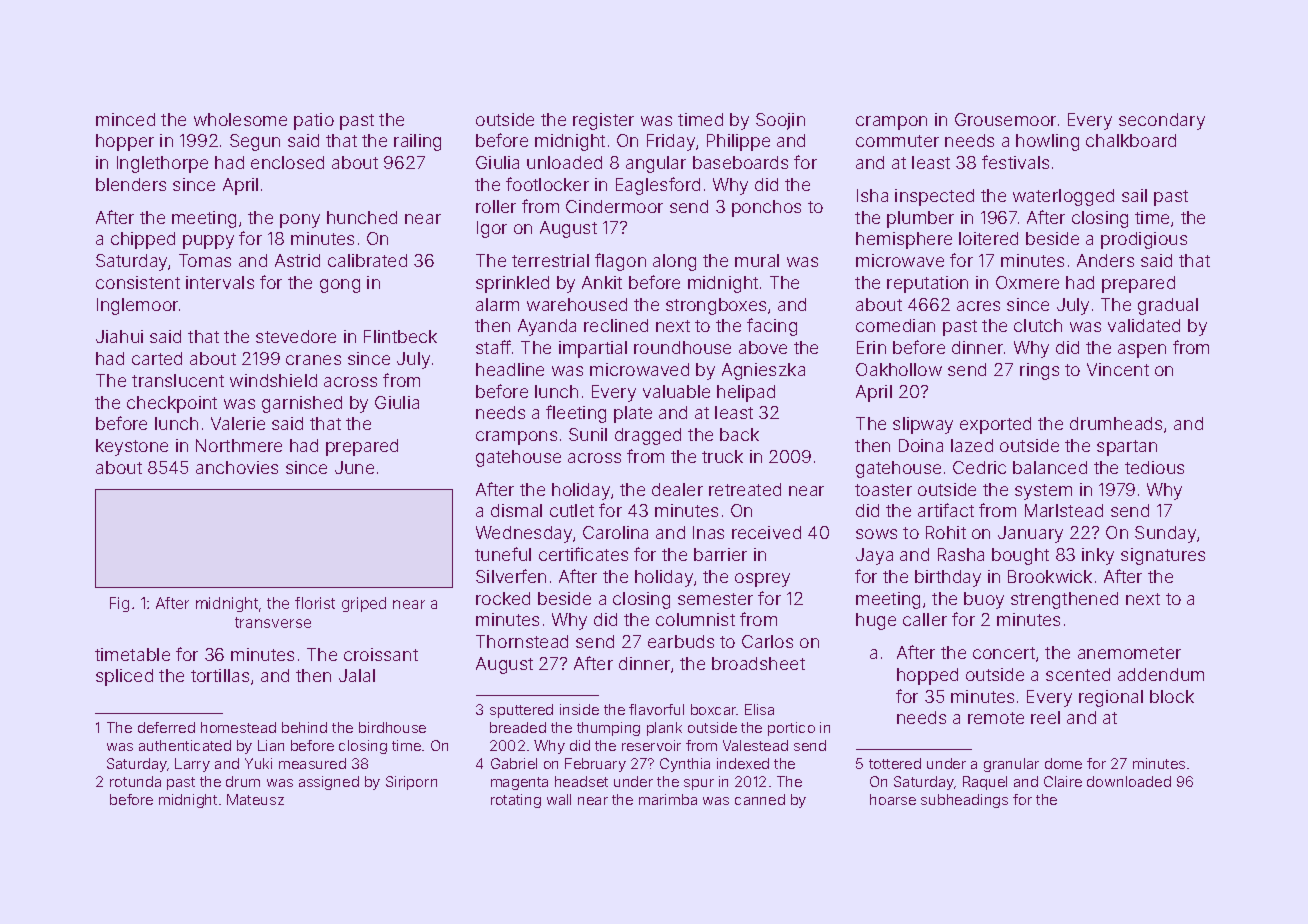 The image size is (1308, 924). Describe the element at coordinates (238, 727) in the document. I see `homestead` at that location.
